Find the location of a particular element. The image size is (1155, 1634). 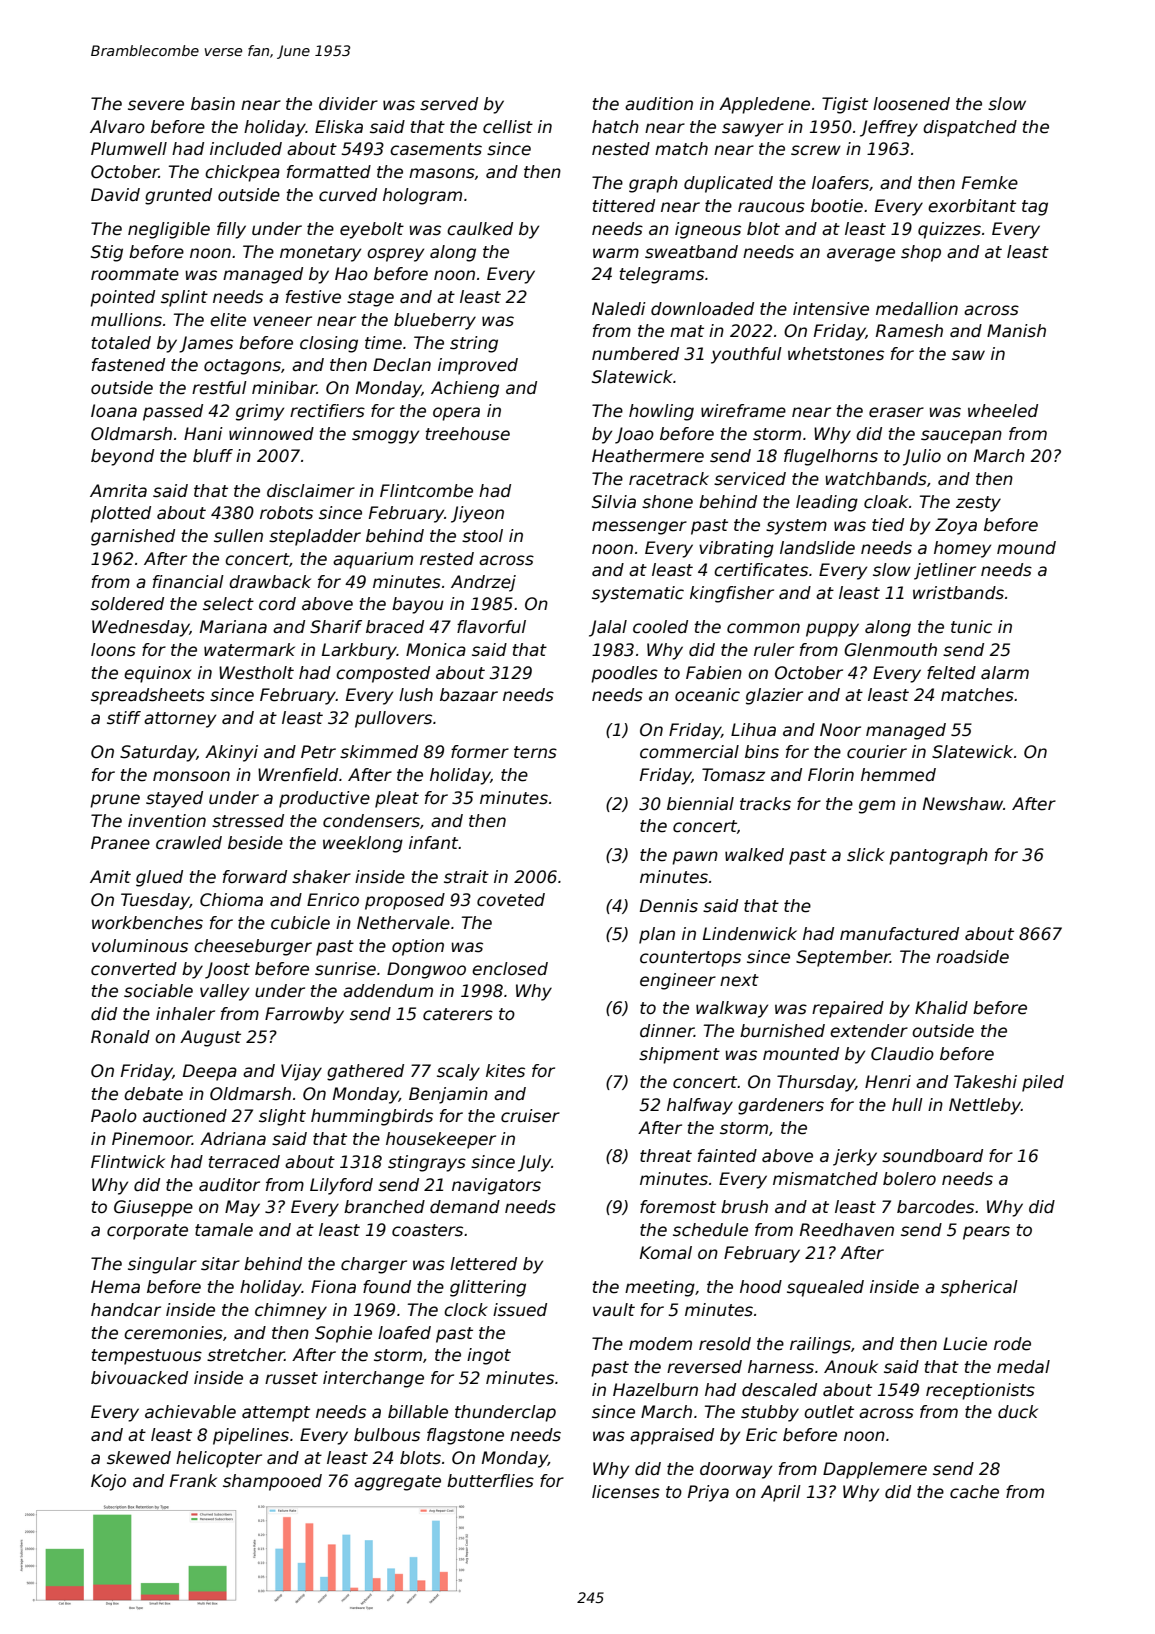

chimney is located at coordinates (291, 1311).
